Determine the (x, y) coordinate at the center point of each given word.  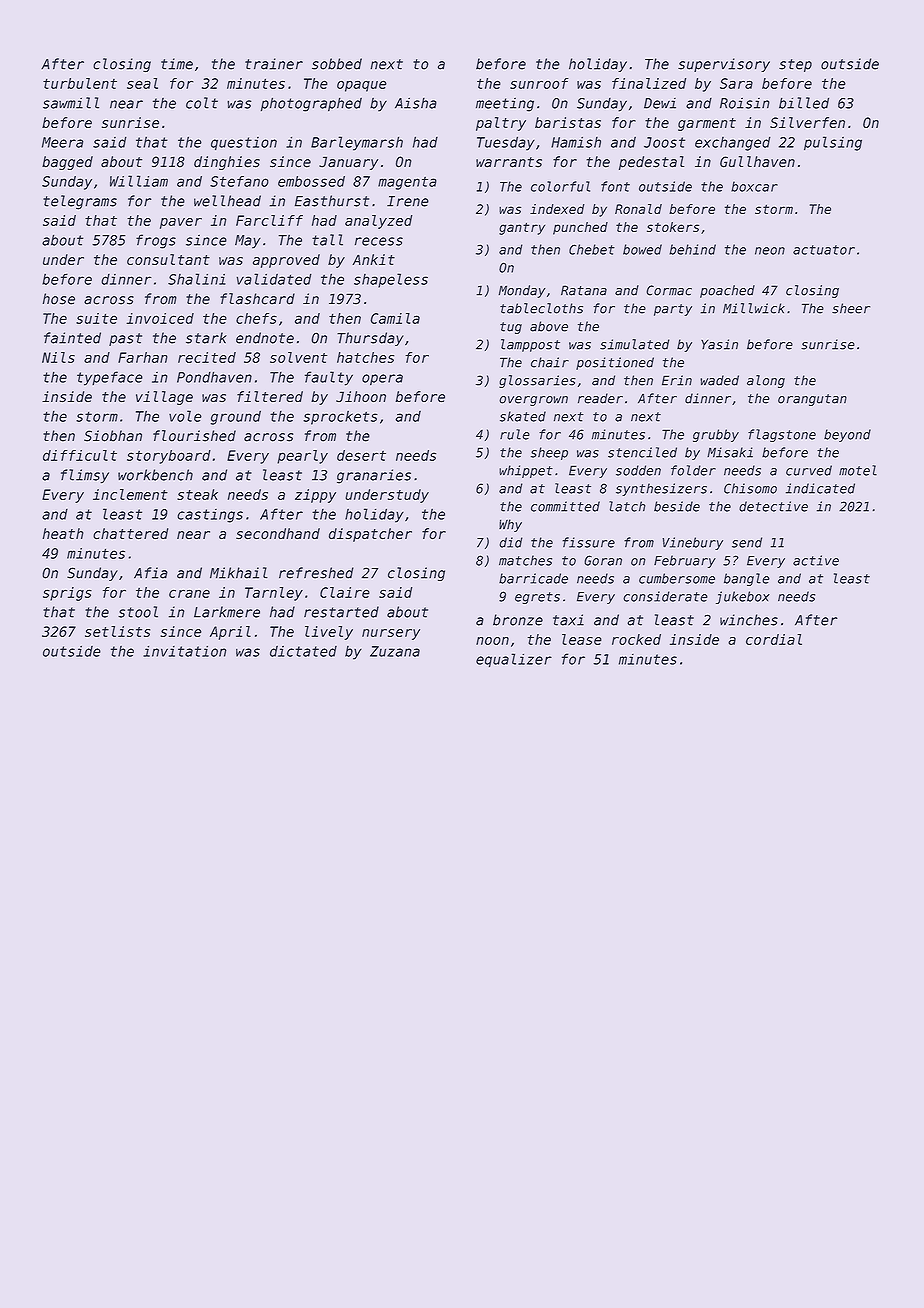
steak (197, 494)
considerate (665, 596)
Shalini (197, 279)
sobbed (337, 64)
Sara (736, 83)
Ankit (374, 259)
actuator (824, 250)
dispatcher (370, 535)
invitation (184, 651)
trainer (274, 64)
